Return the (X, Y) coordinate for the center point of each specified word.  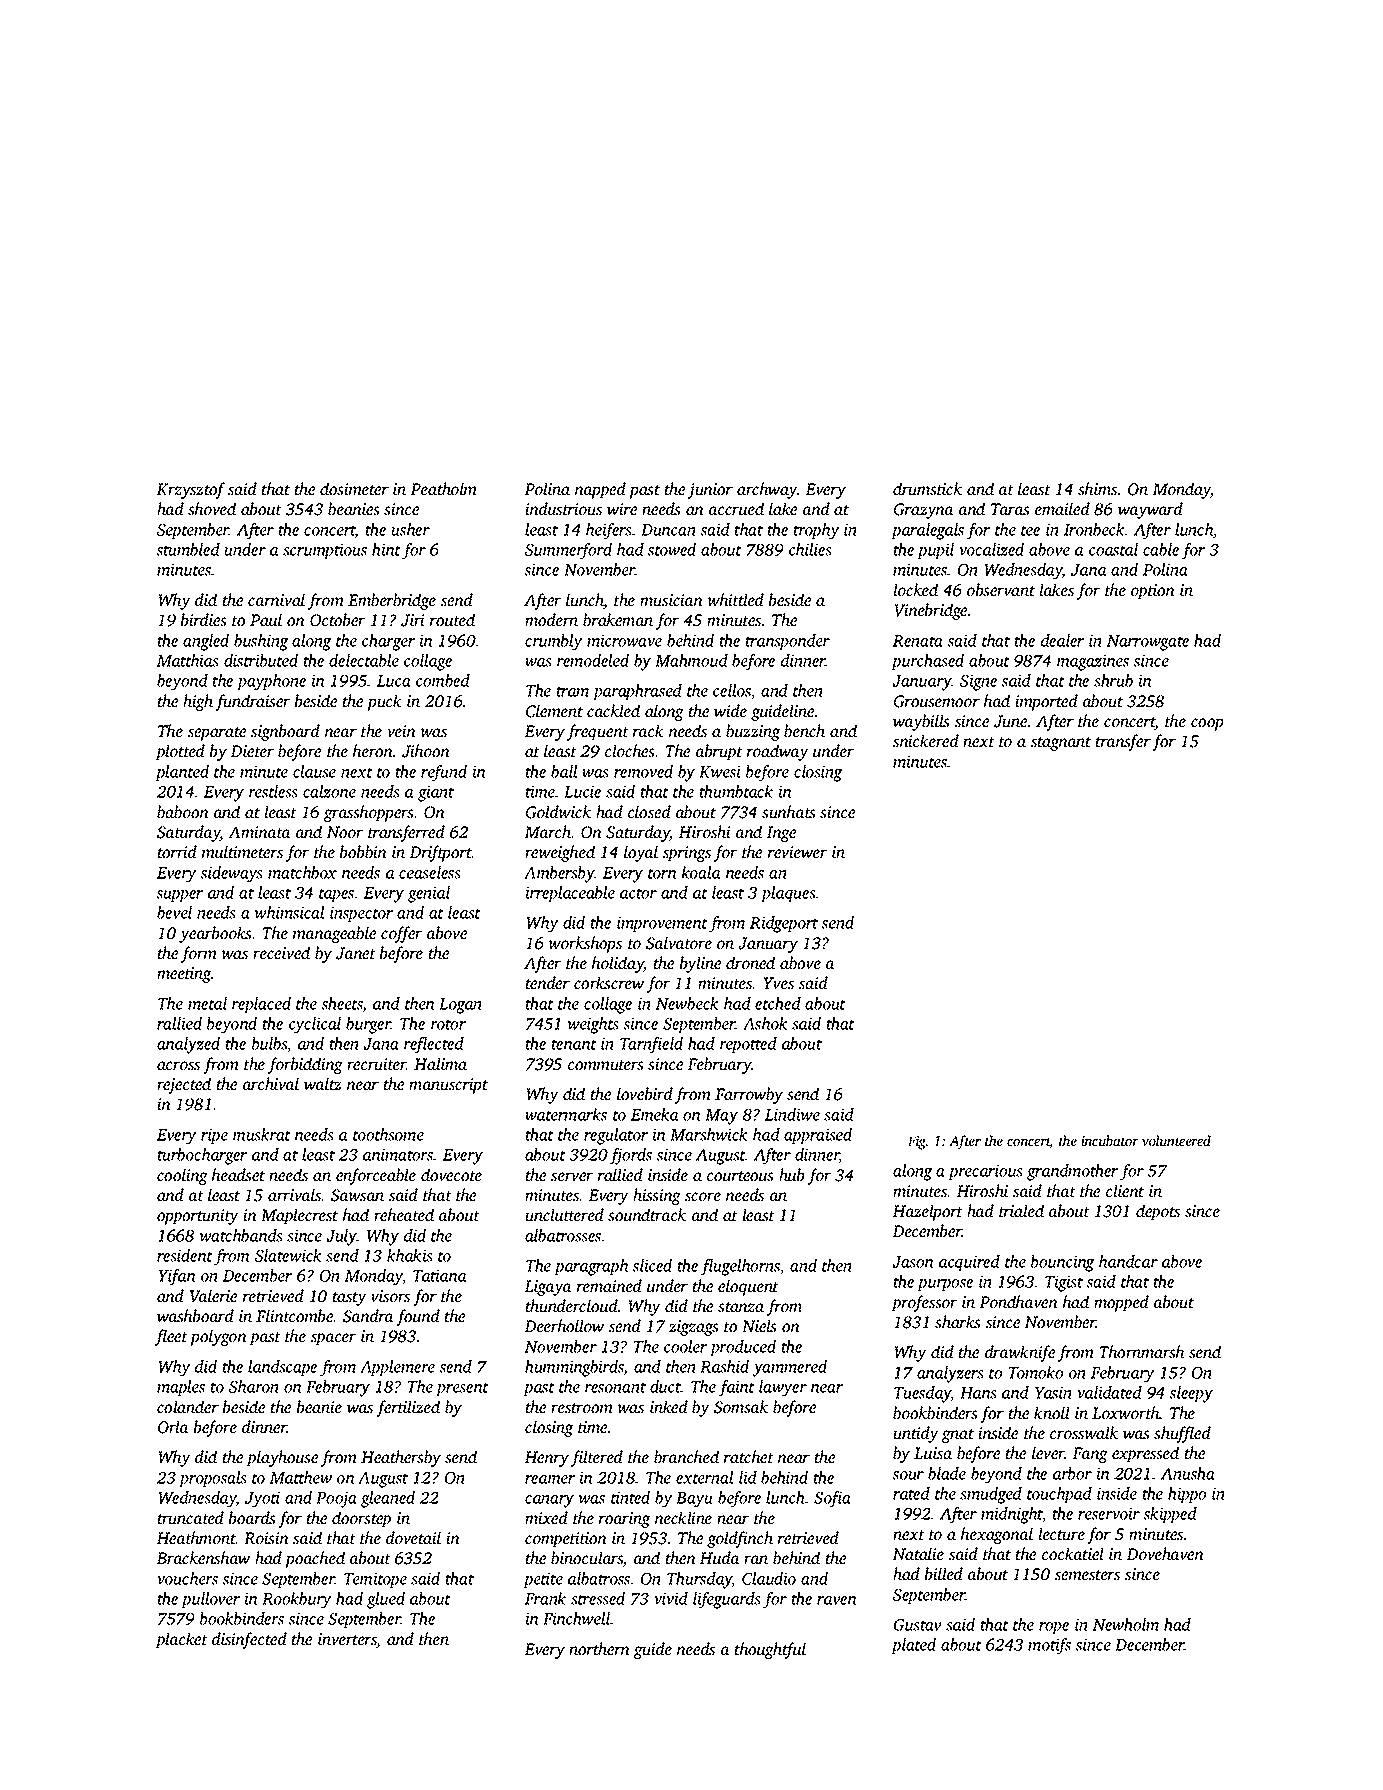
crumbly (553, 642)
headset (238, 1174)
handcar (1128, 1261)
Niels (759, 1325)
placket (182, 1640)
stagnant (1061, 744)
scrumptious (325, 551)
